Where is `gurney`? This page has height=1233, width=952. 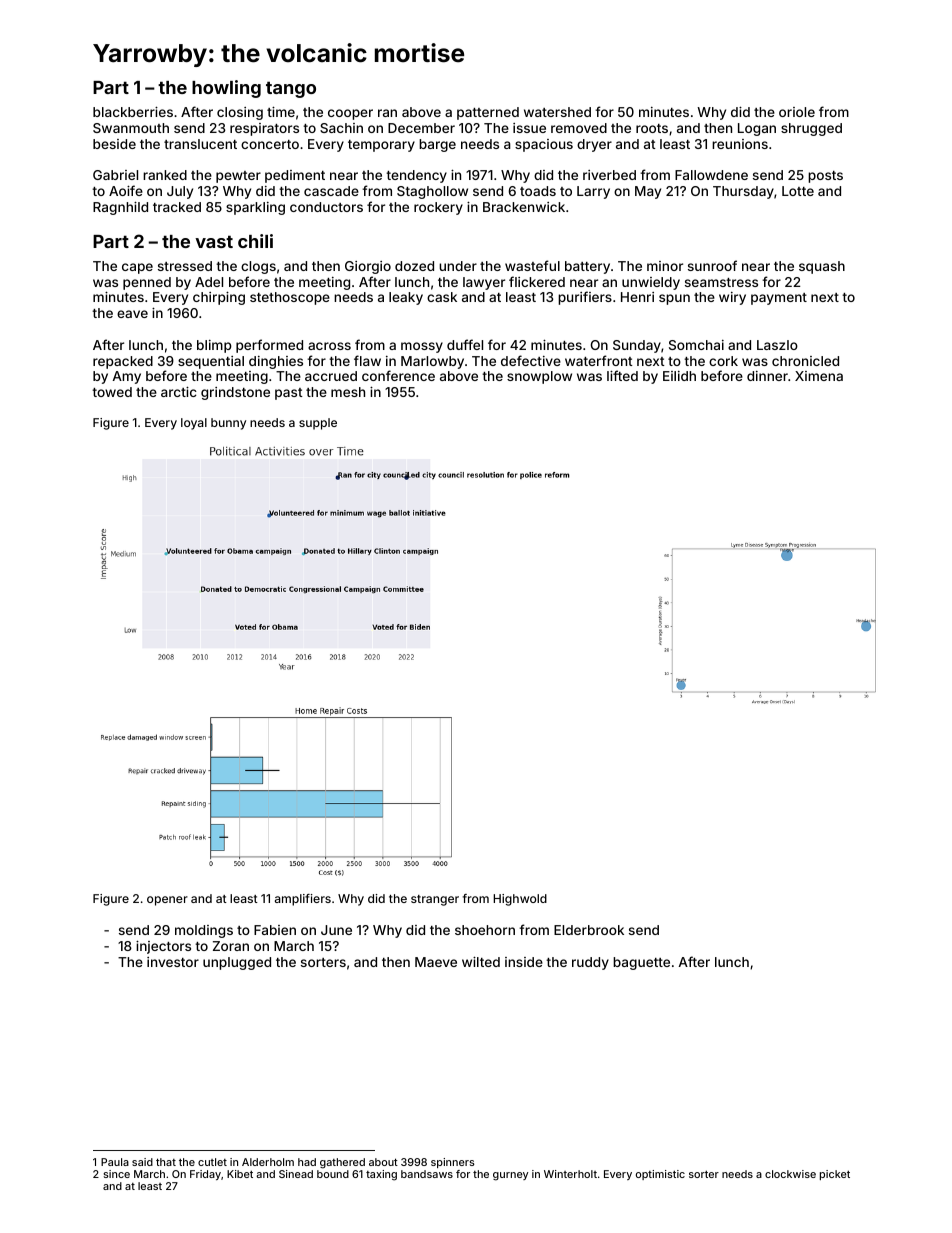
gurney is located at coordinates (510, 1176).
